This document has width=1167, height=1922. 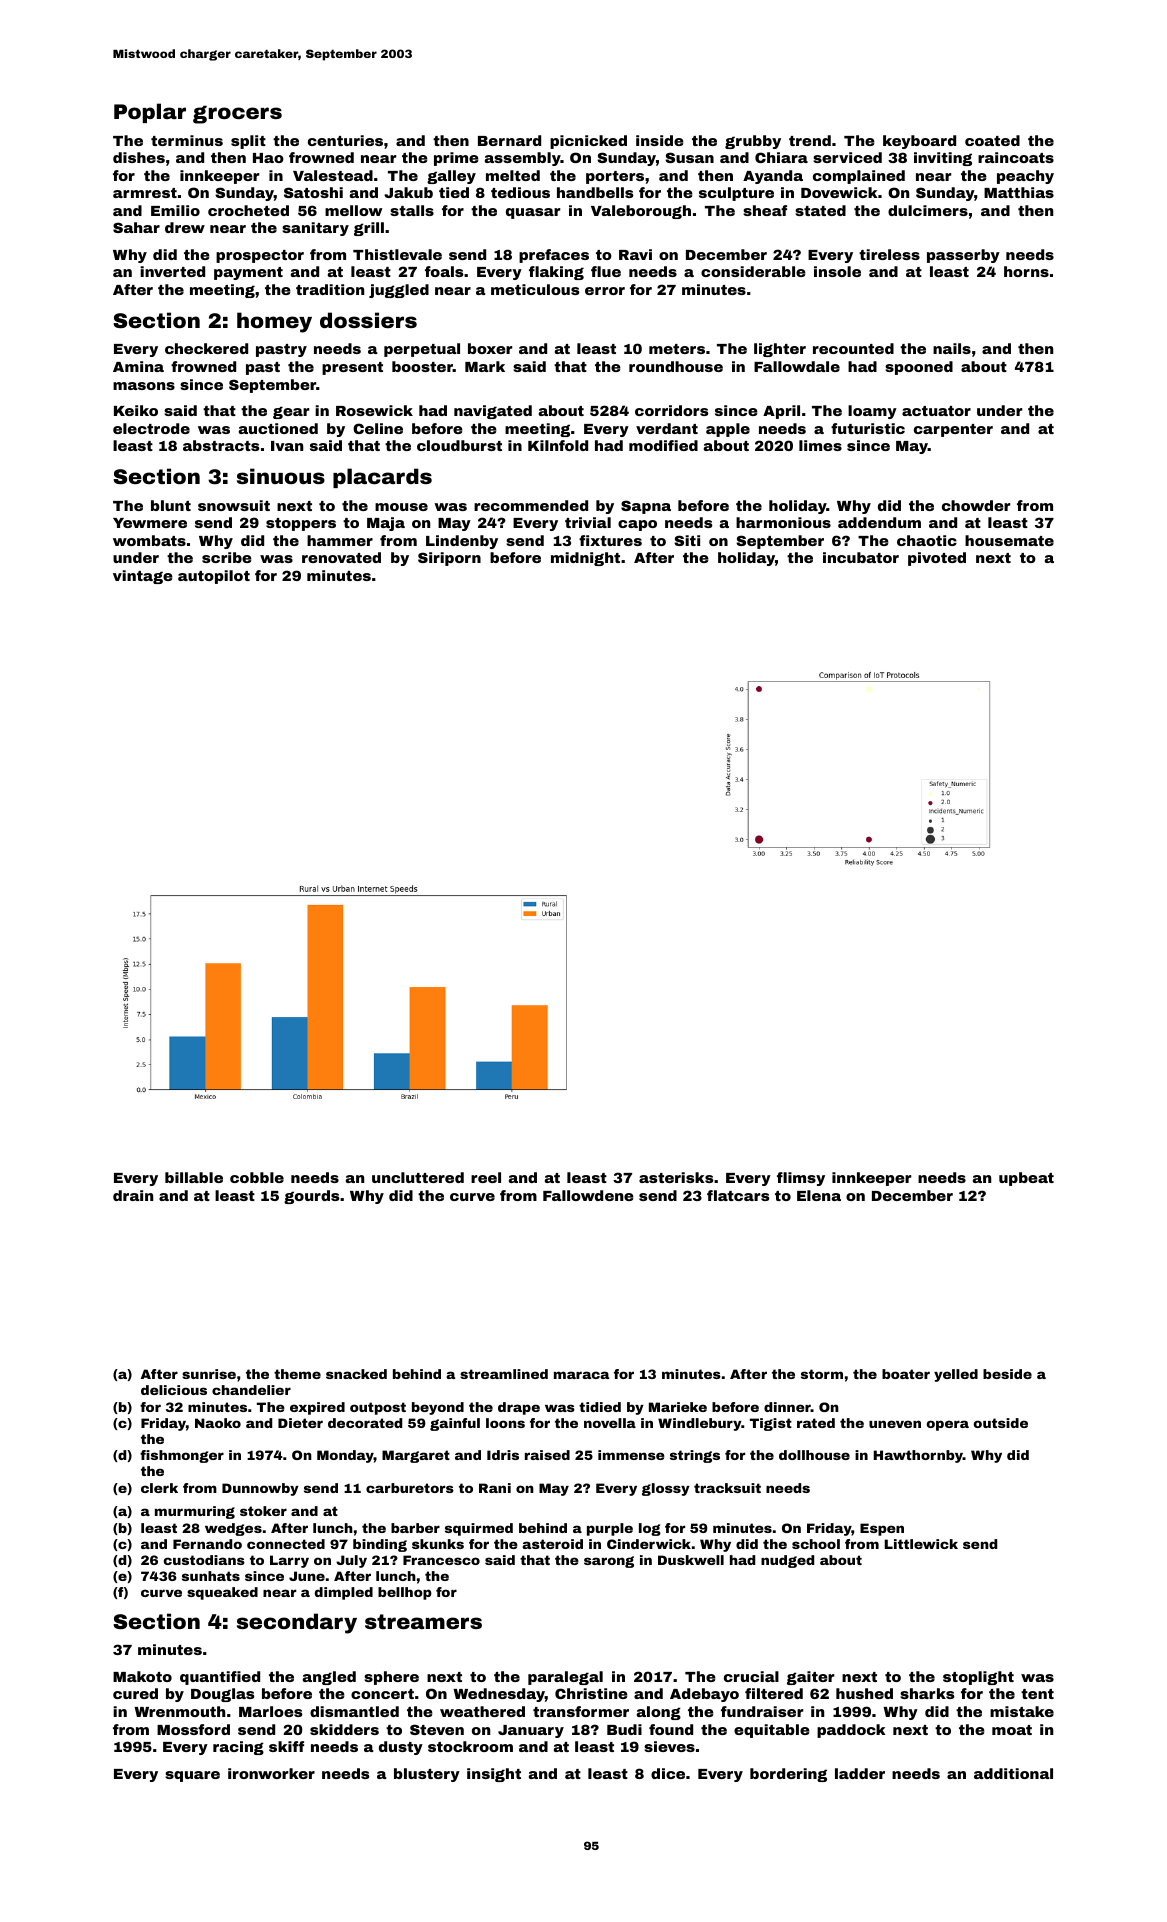 I want to click on Dieter, so click(x=300, y=1423).
